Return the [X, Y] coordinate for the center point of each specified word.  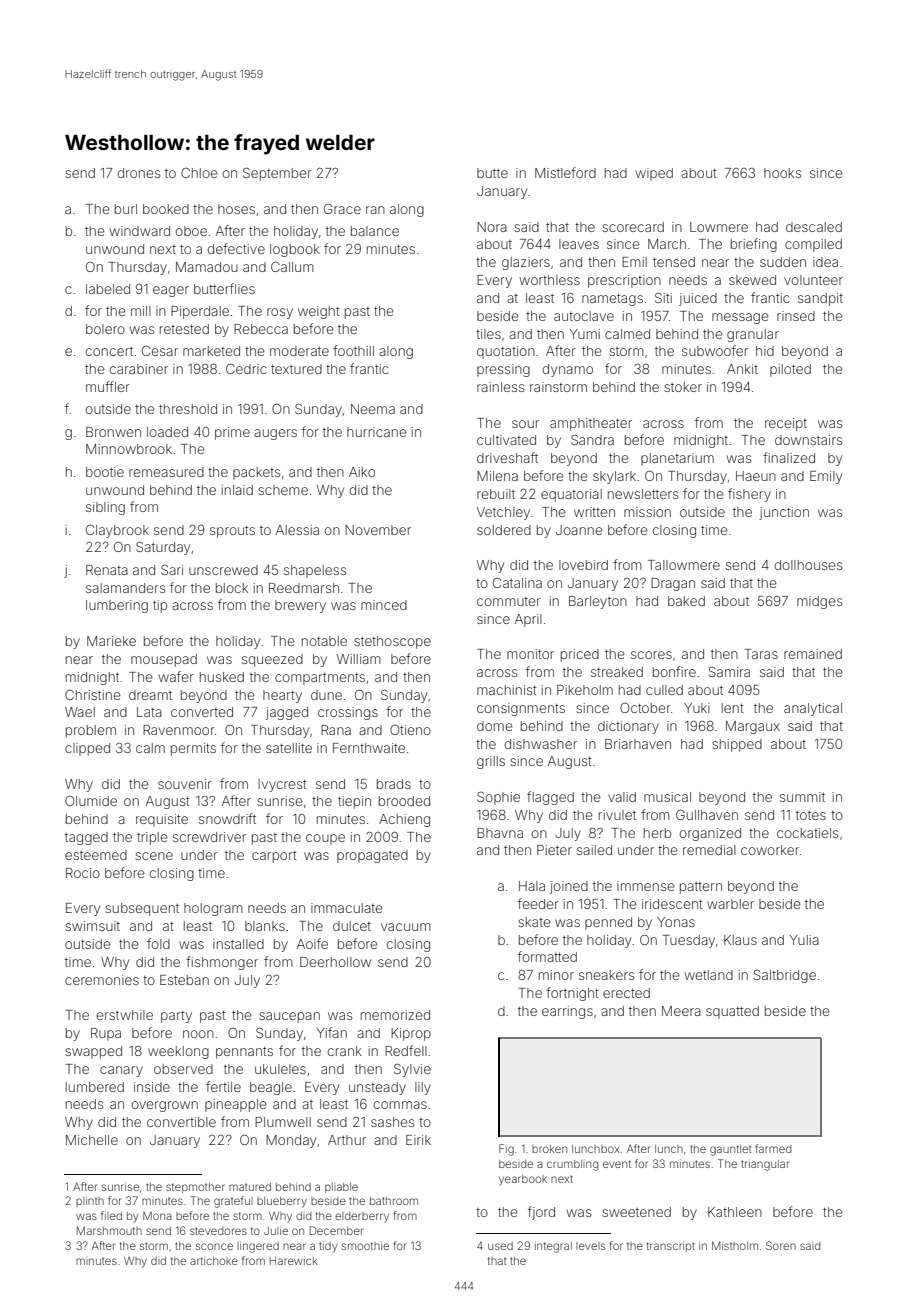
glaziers [526, 263]
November [378, 530]
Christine [93, 695]
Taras [761, 654]
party [176, 1017]
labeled [108, 289]
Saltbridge [785, 976]
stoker [683, 387]
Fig [506, 1150]
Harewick [294, 1261]
